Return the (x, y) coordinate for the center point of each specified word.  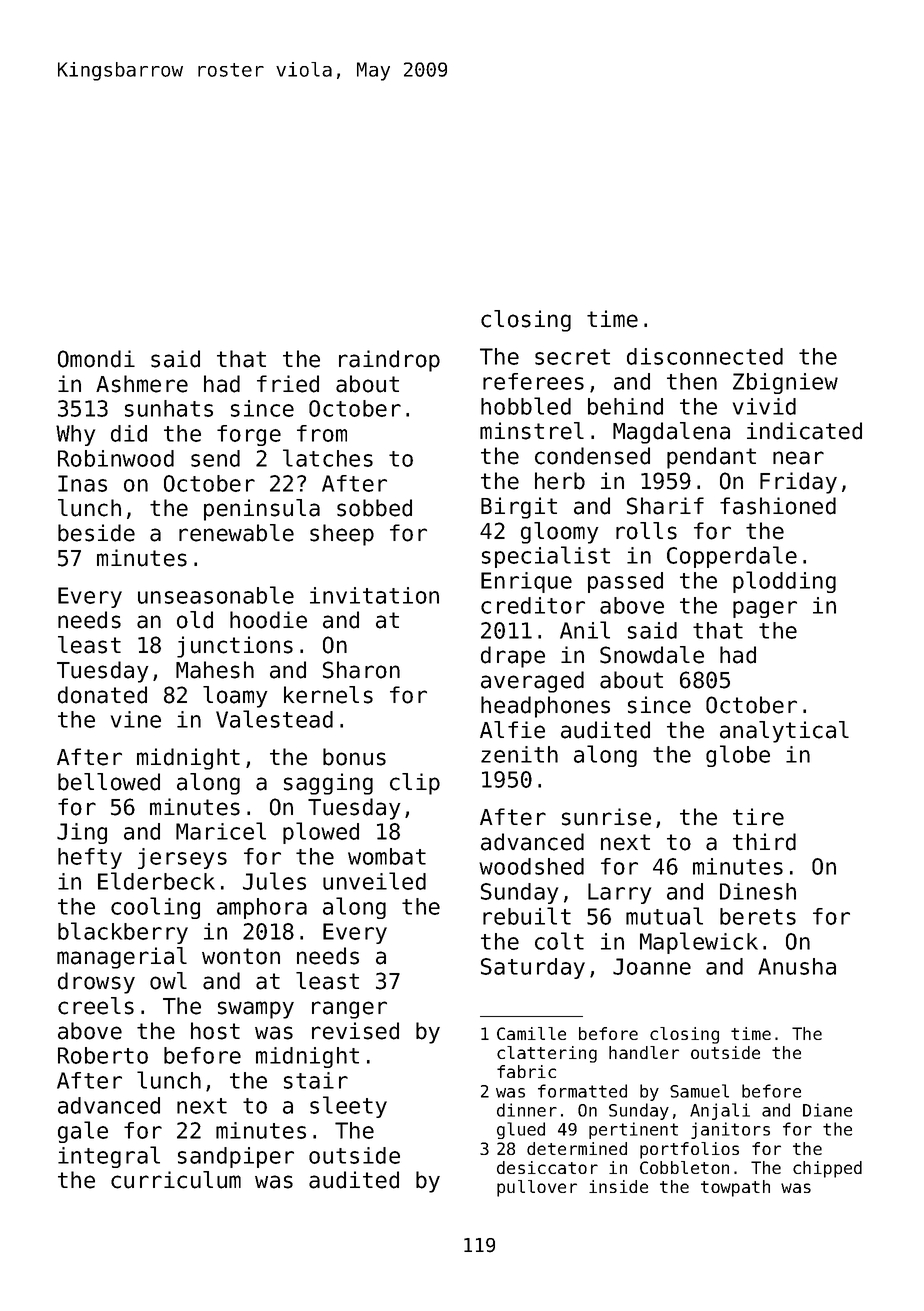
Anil (585, 630)
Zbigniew (785, 383)
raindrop (389, 361)
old (195, 620)
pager (765, 609)
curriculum (176, 1180)
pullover (537, 1188)
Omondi (96, 359)
